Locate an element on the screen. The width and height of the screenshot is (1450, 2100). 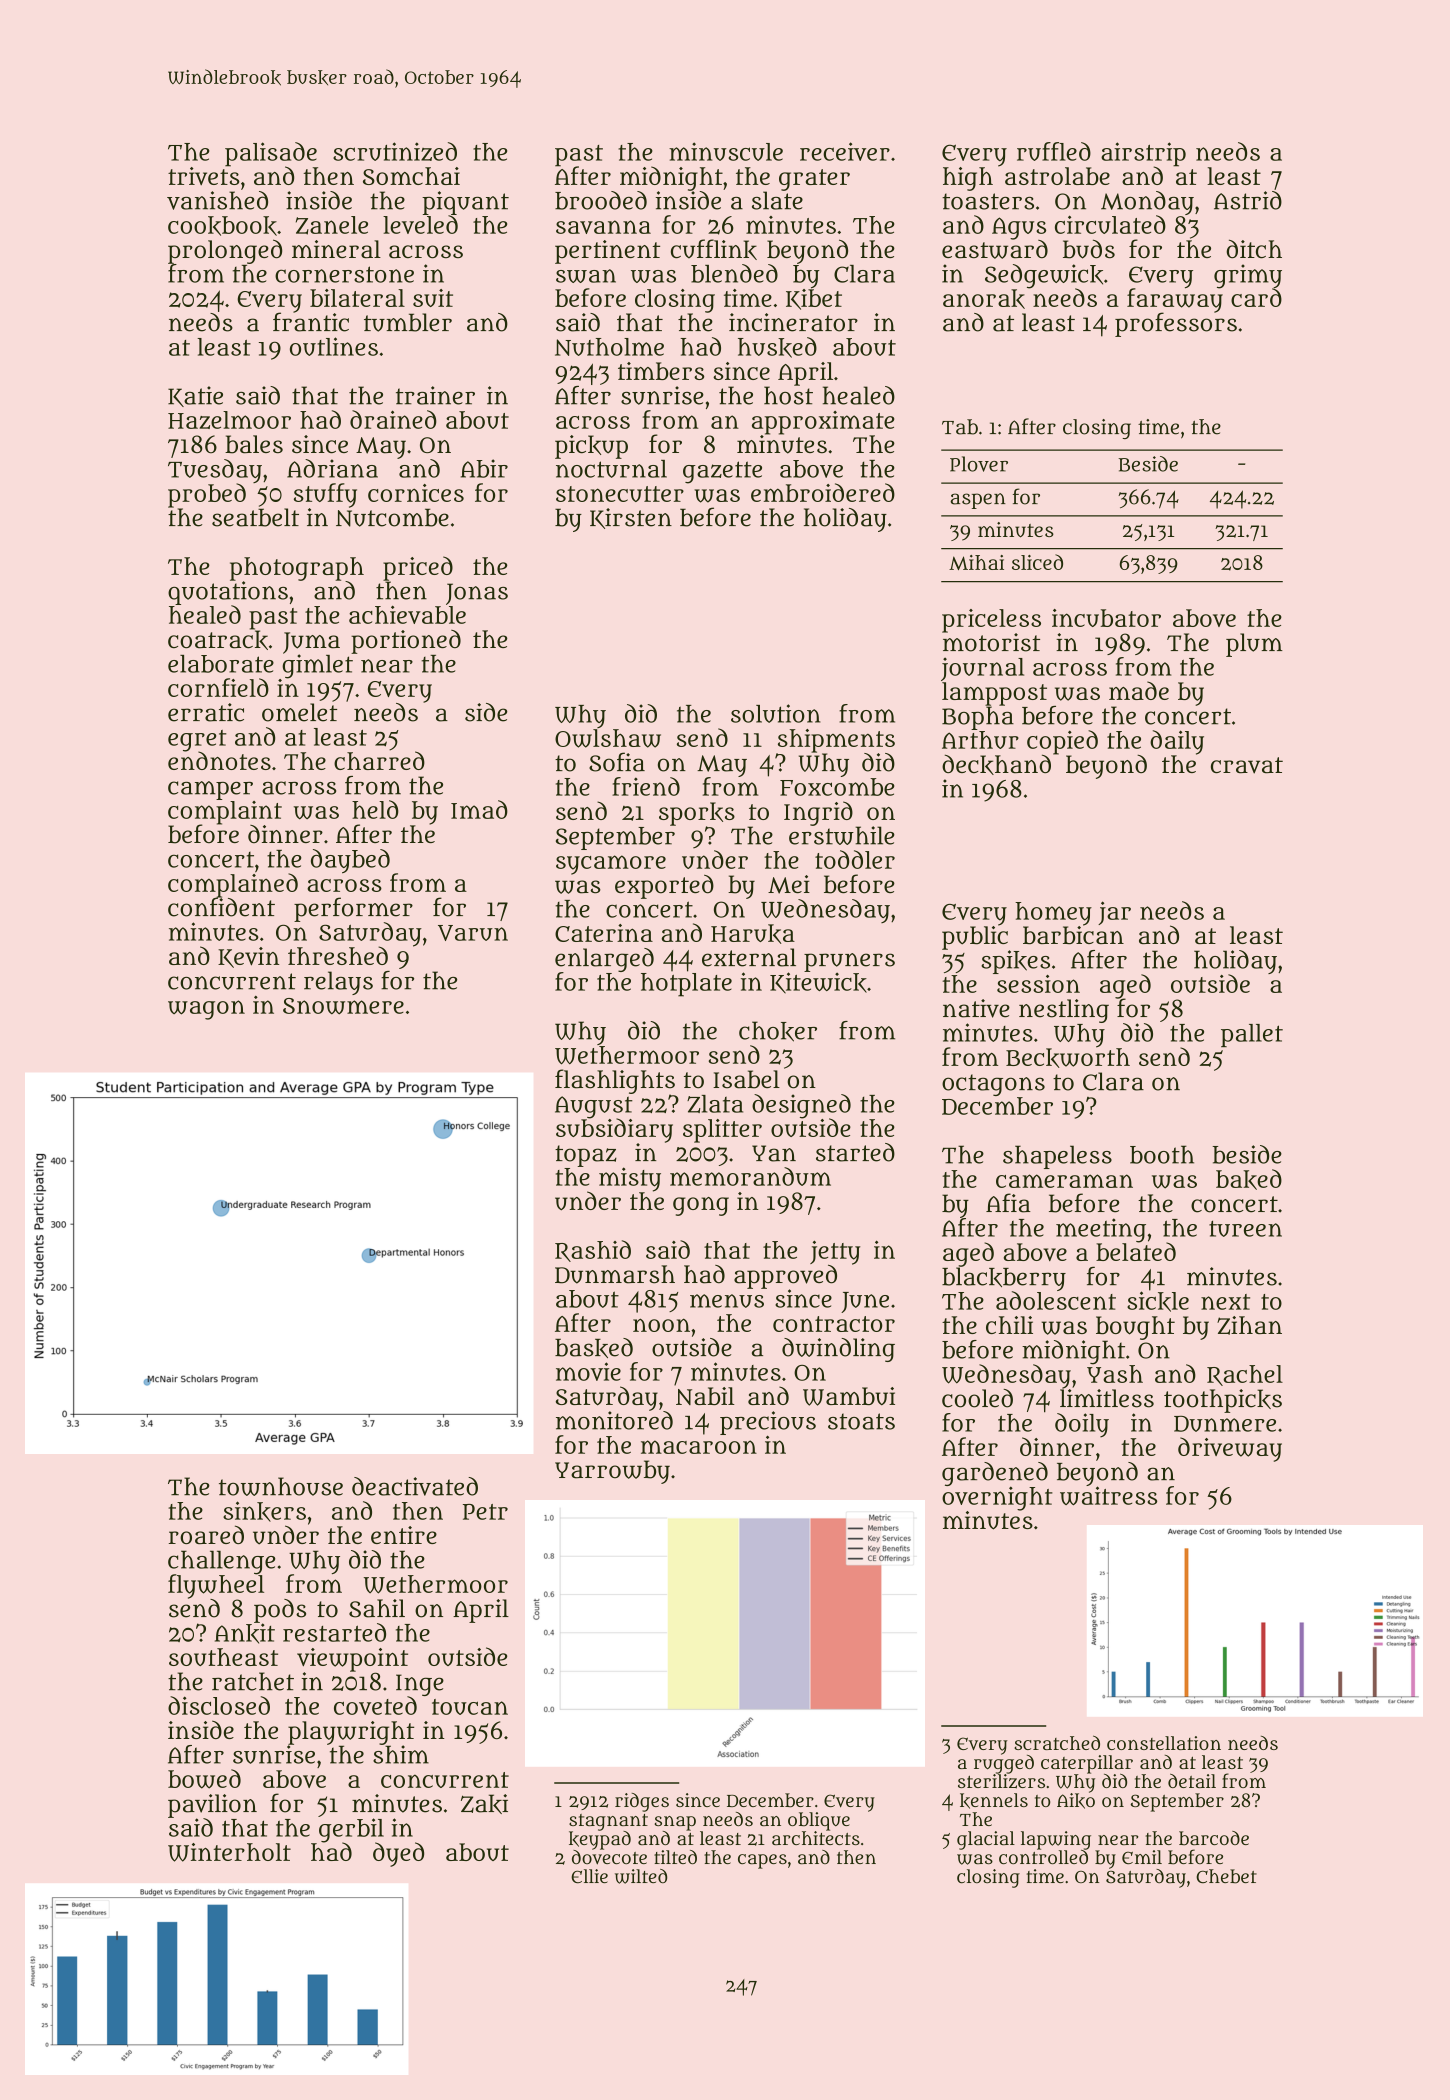
constellation is located at coordinates (1164, 1743).
